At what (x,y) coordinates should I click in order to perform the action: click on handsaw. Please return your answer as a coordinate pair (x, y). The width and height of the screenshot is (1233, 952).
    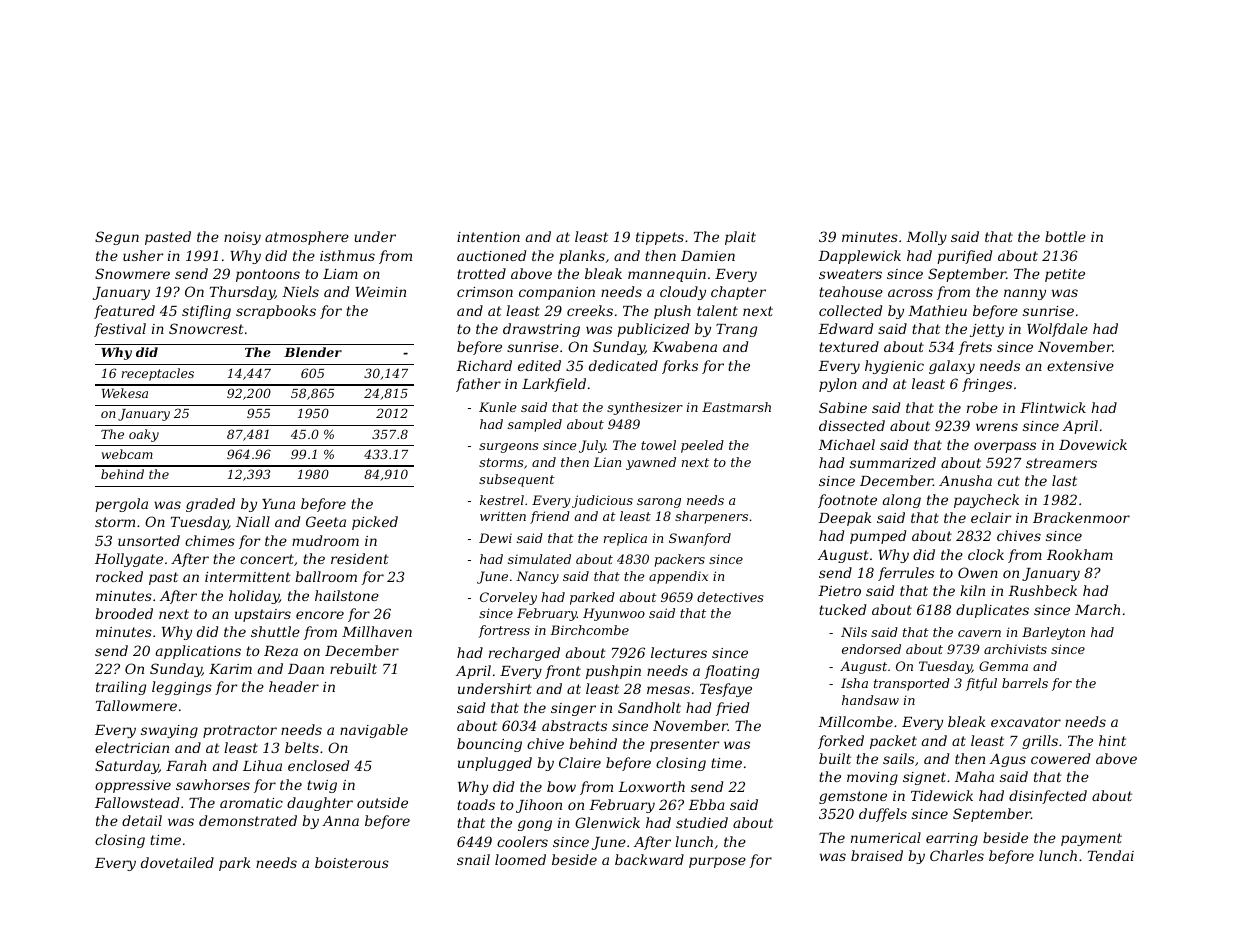
    Looking at the image, I should click on (870, 700).
